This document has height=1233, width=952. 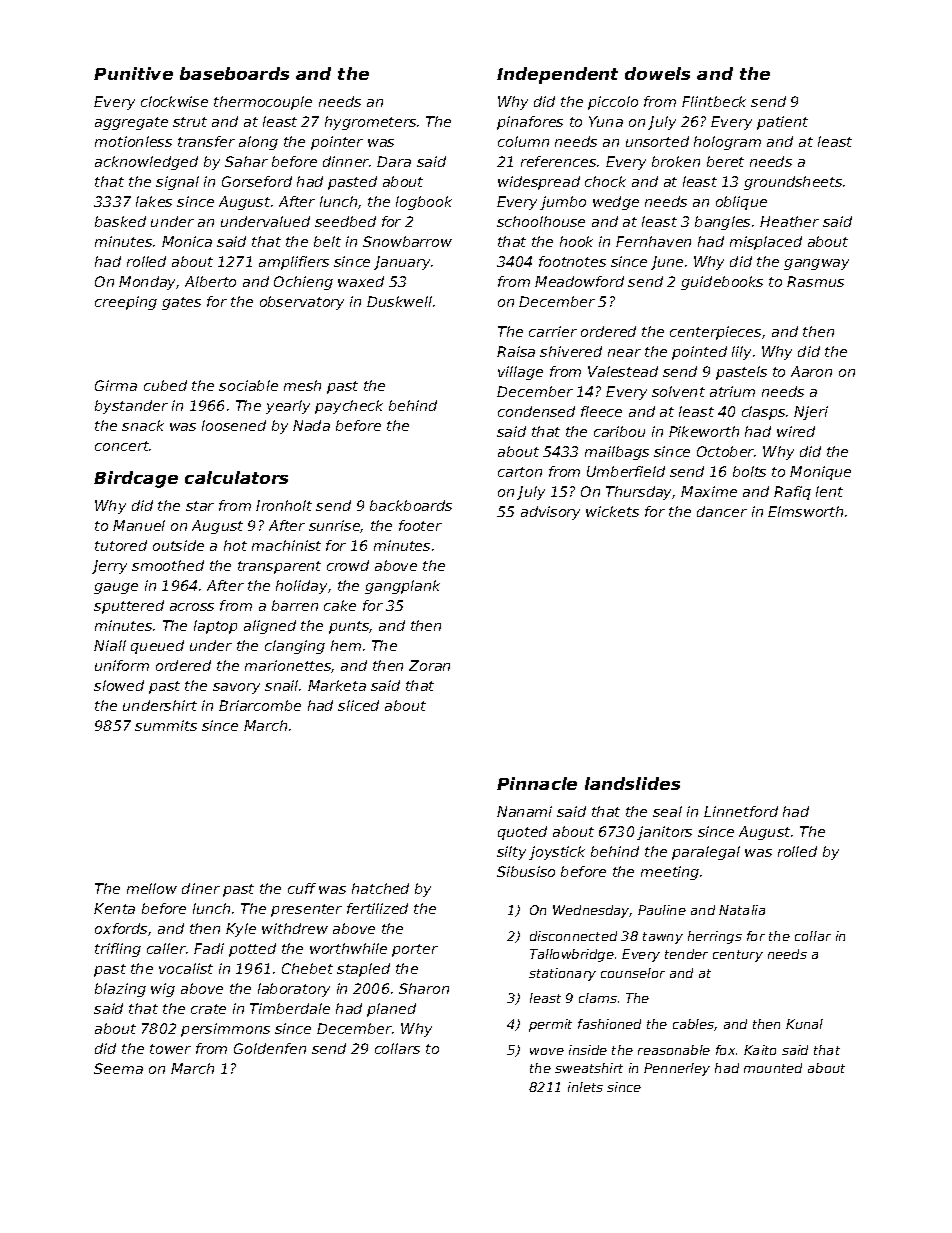 What do you see at coordinates (118, 1068) in the document?
I see `Seema` at bounding box center [118, 1068].
